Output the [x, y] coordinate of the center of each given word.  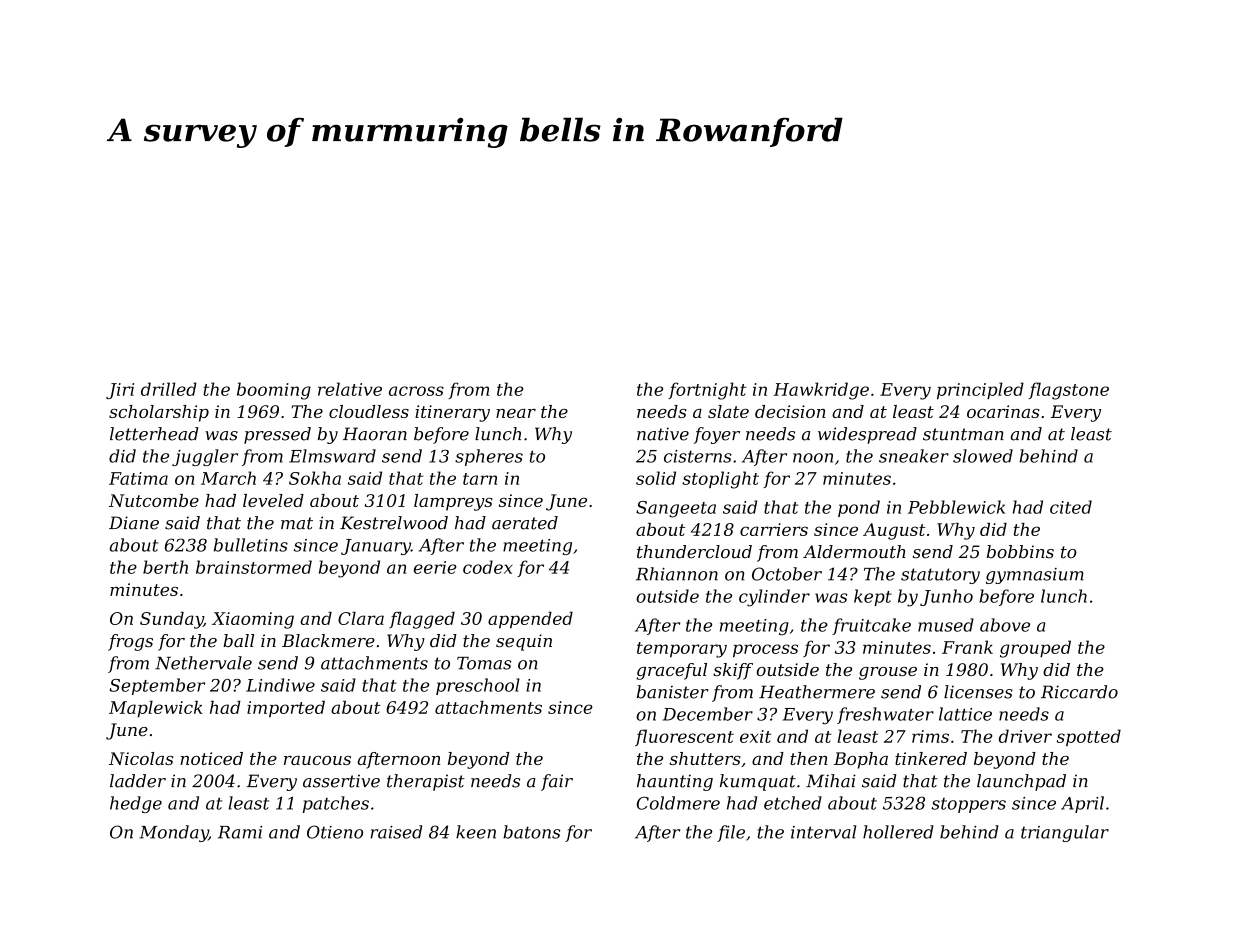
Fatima [138, 478]
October [787, 574]
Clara [361, 618]
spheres [489, 457]
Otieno [335, 832]
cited [1071, 507]
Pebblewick [956, 507]
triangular [1065, 833]
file [731, 833]
